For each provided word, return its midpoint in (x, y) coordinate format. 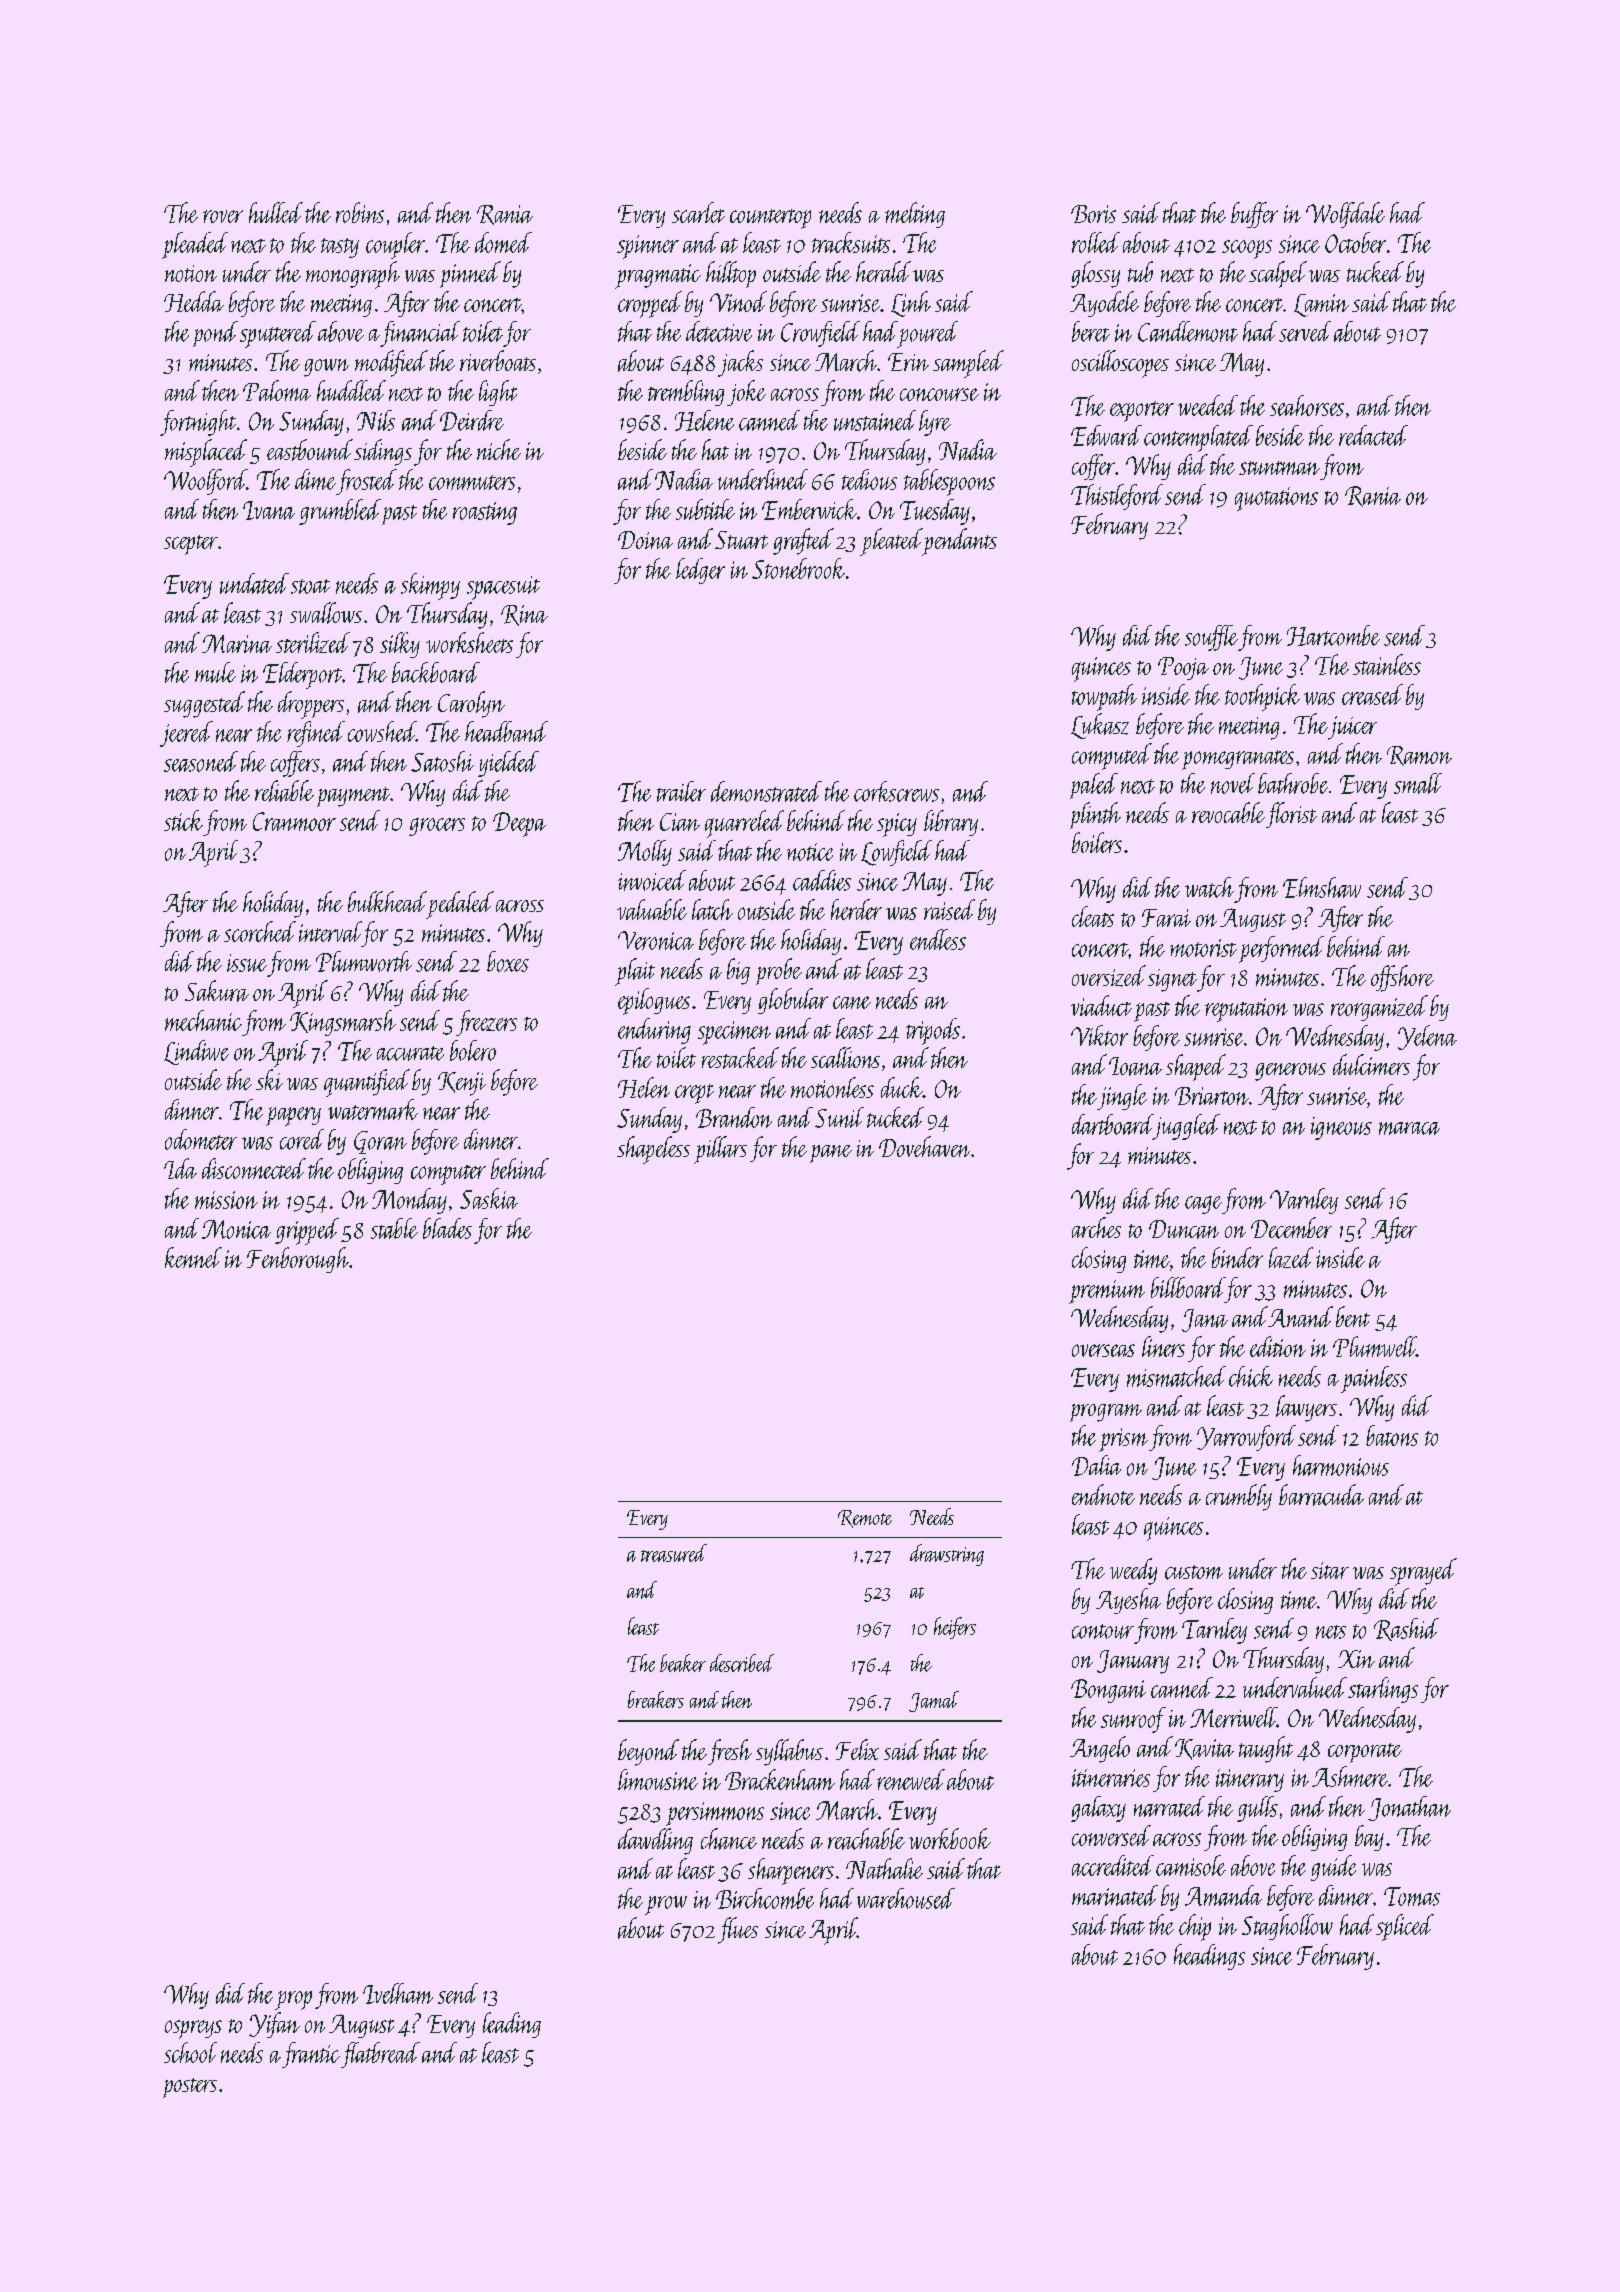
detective (719, 331)
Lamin (1321, 305)
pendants (959, 542)
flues (738, 1930)
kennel (193, 1257)
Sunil (839, 1117)
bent (1353, 1316)
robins (360, 212)
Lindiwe (196, 1052)
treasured (674, 1553)
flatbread (380, 2055)
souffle (1211, 638)
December (1291, 1228)
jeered (186, 734)
